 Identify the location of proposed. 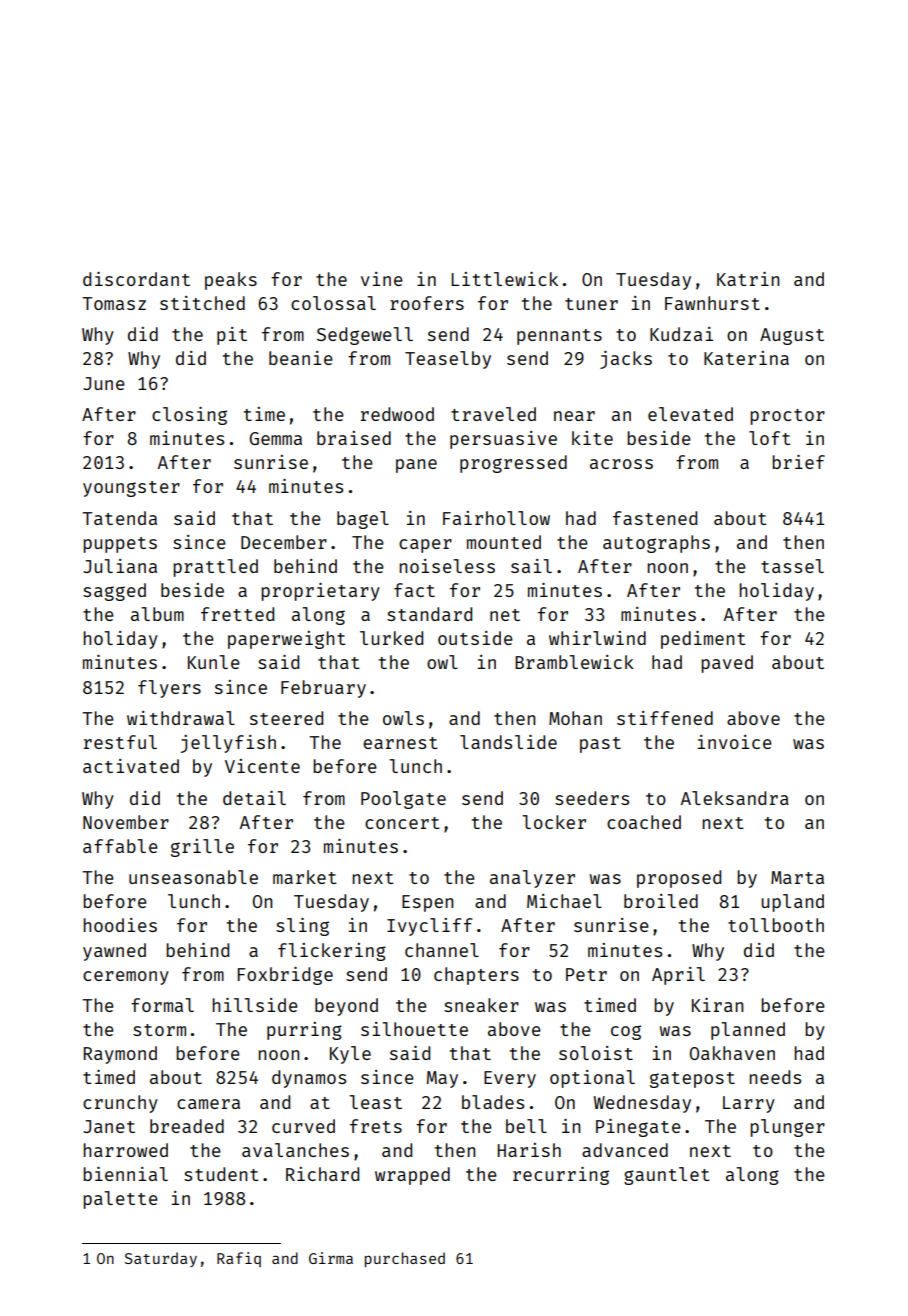
(679, 879).
